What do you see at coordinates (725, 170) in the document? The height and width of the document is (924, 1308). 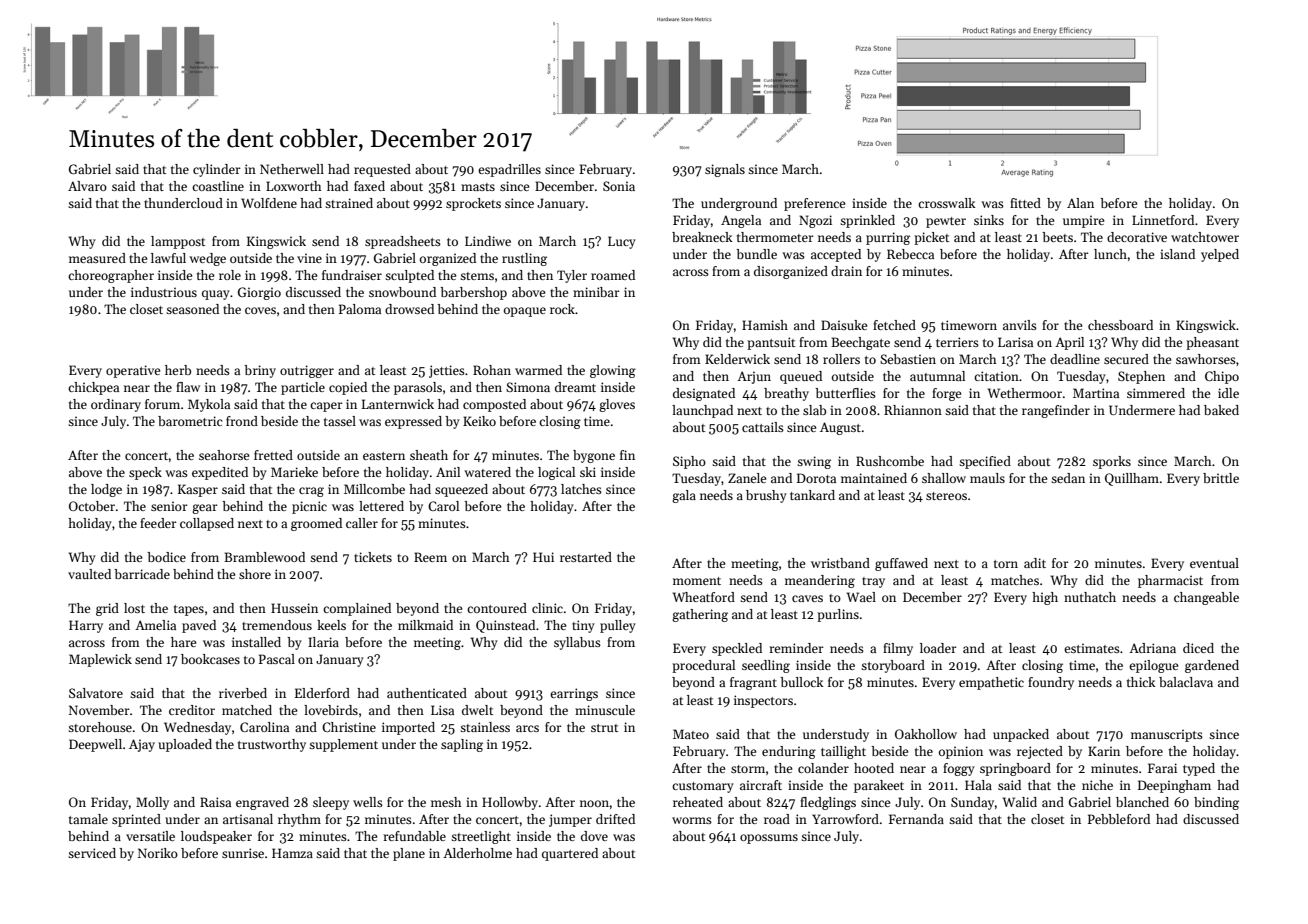 I see `signals` at bounding box center [725, 170].
